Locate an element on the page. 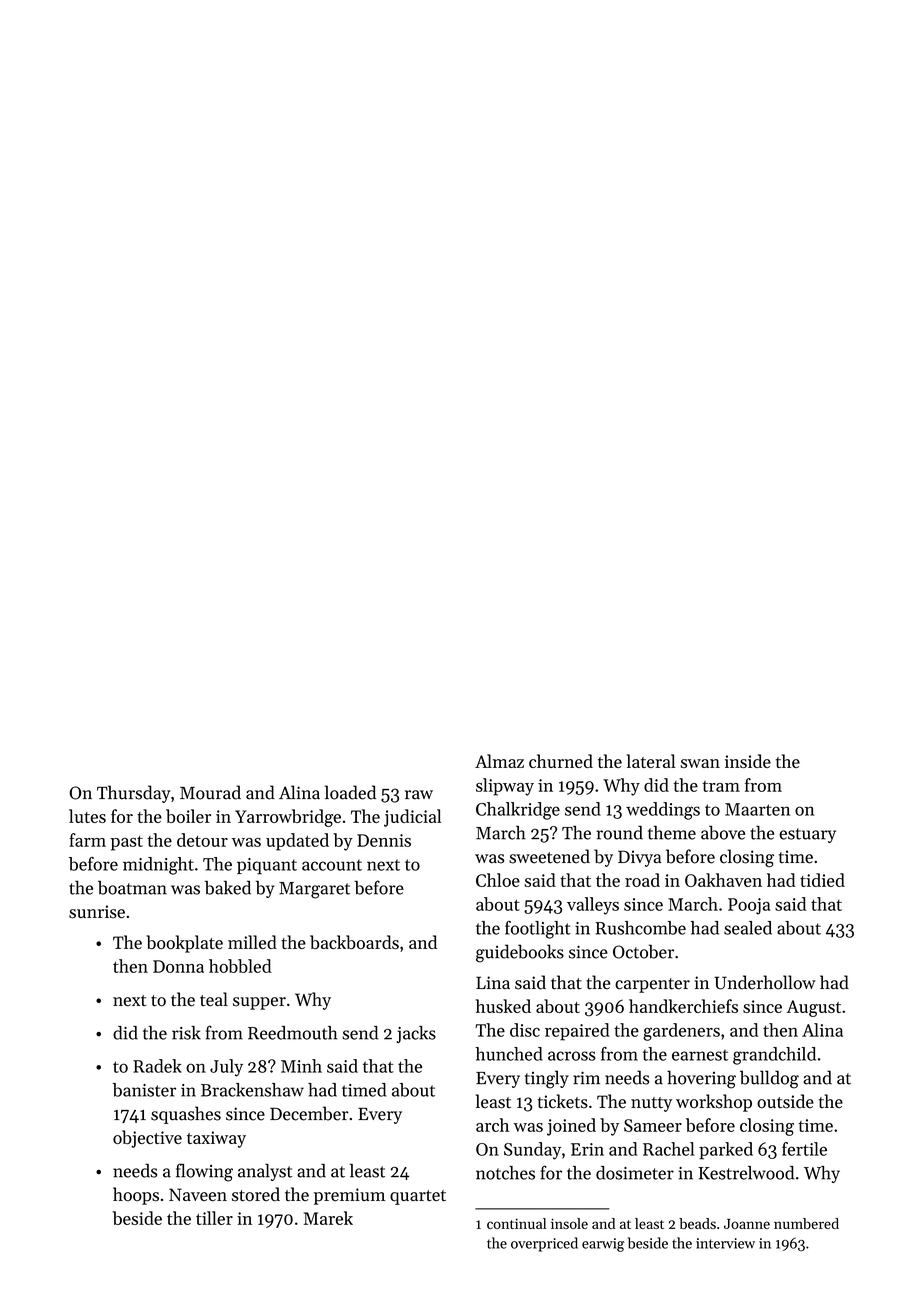 This page has height=1314, width=924. sealed is located at coordinates (748, 928).
